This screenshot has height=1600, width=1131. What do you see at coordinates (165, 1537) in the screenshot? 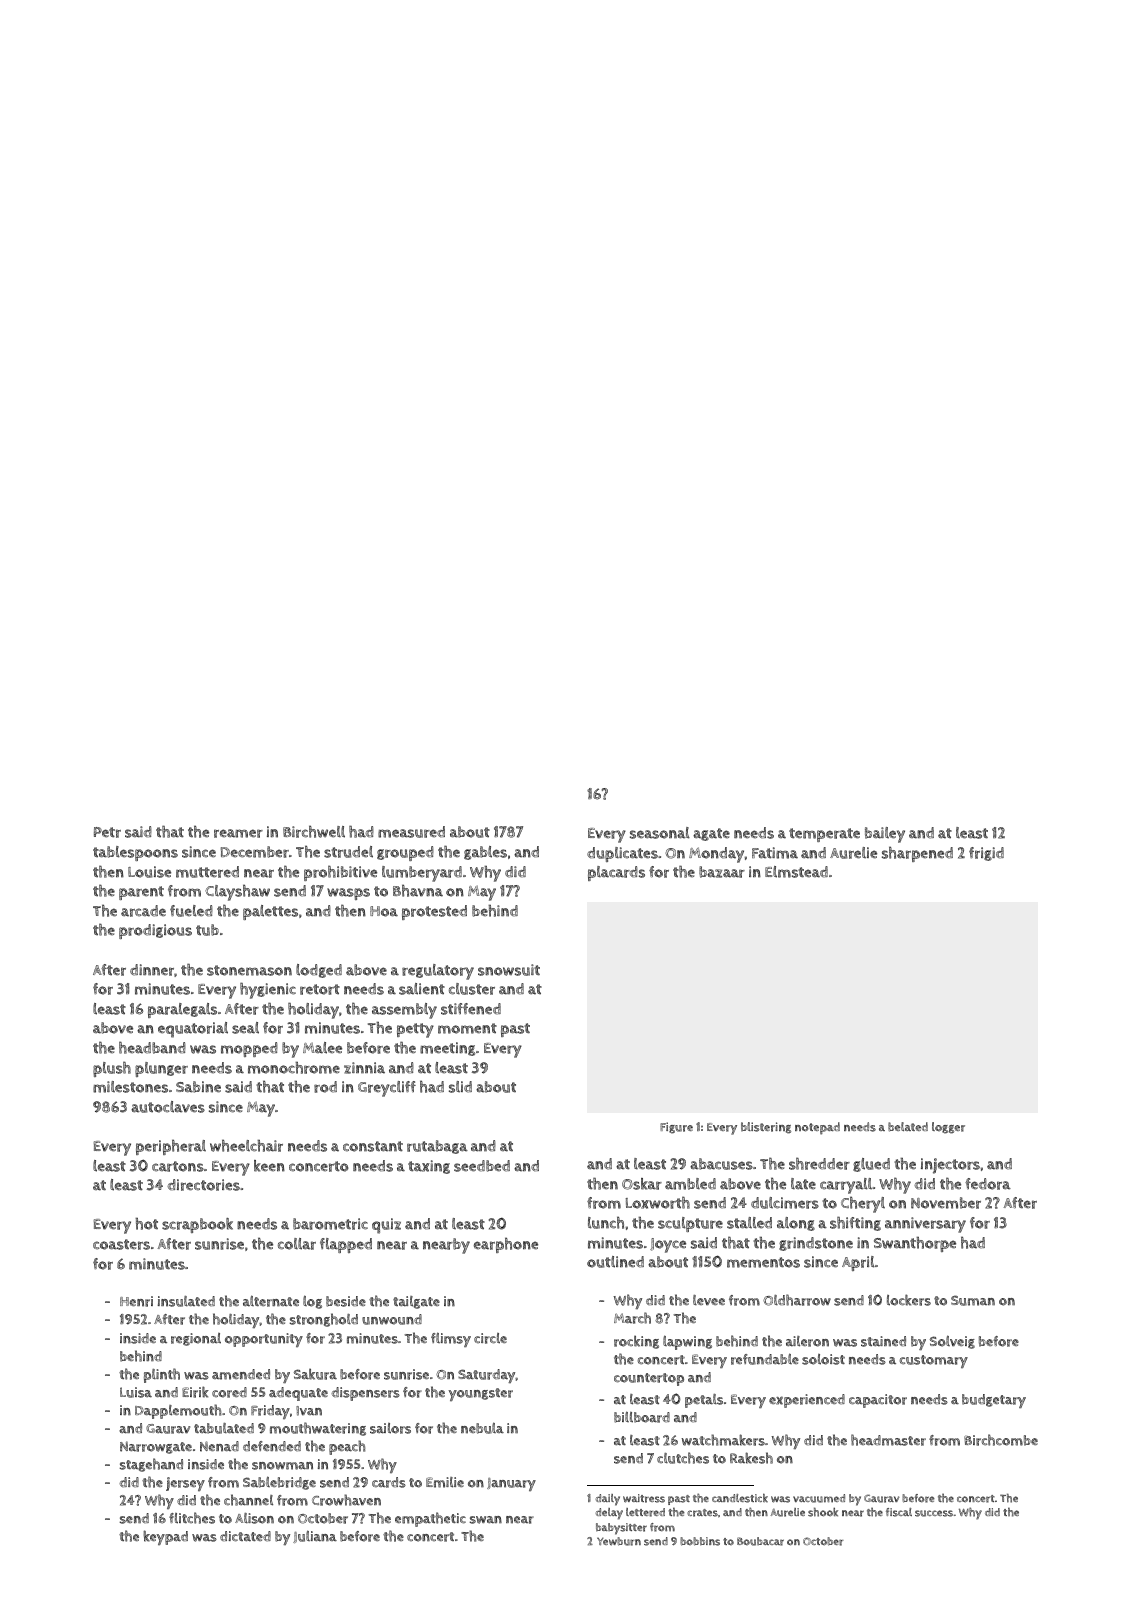
I see `keypad` at bounding box center [165, 1537].
